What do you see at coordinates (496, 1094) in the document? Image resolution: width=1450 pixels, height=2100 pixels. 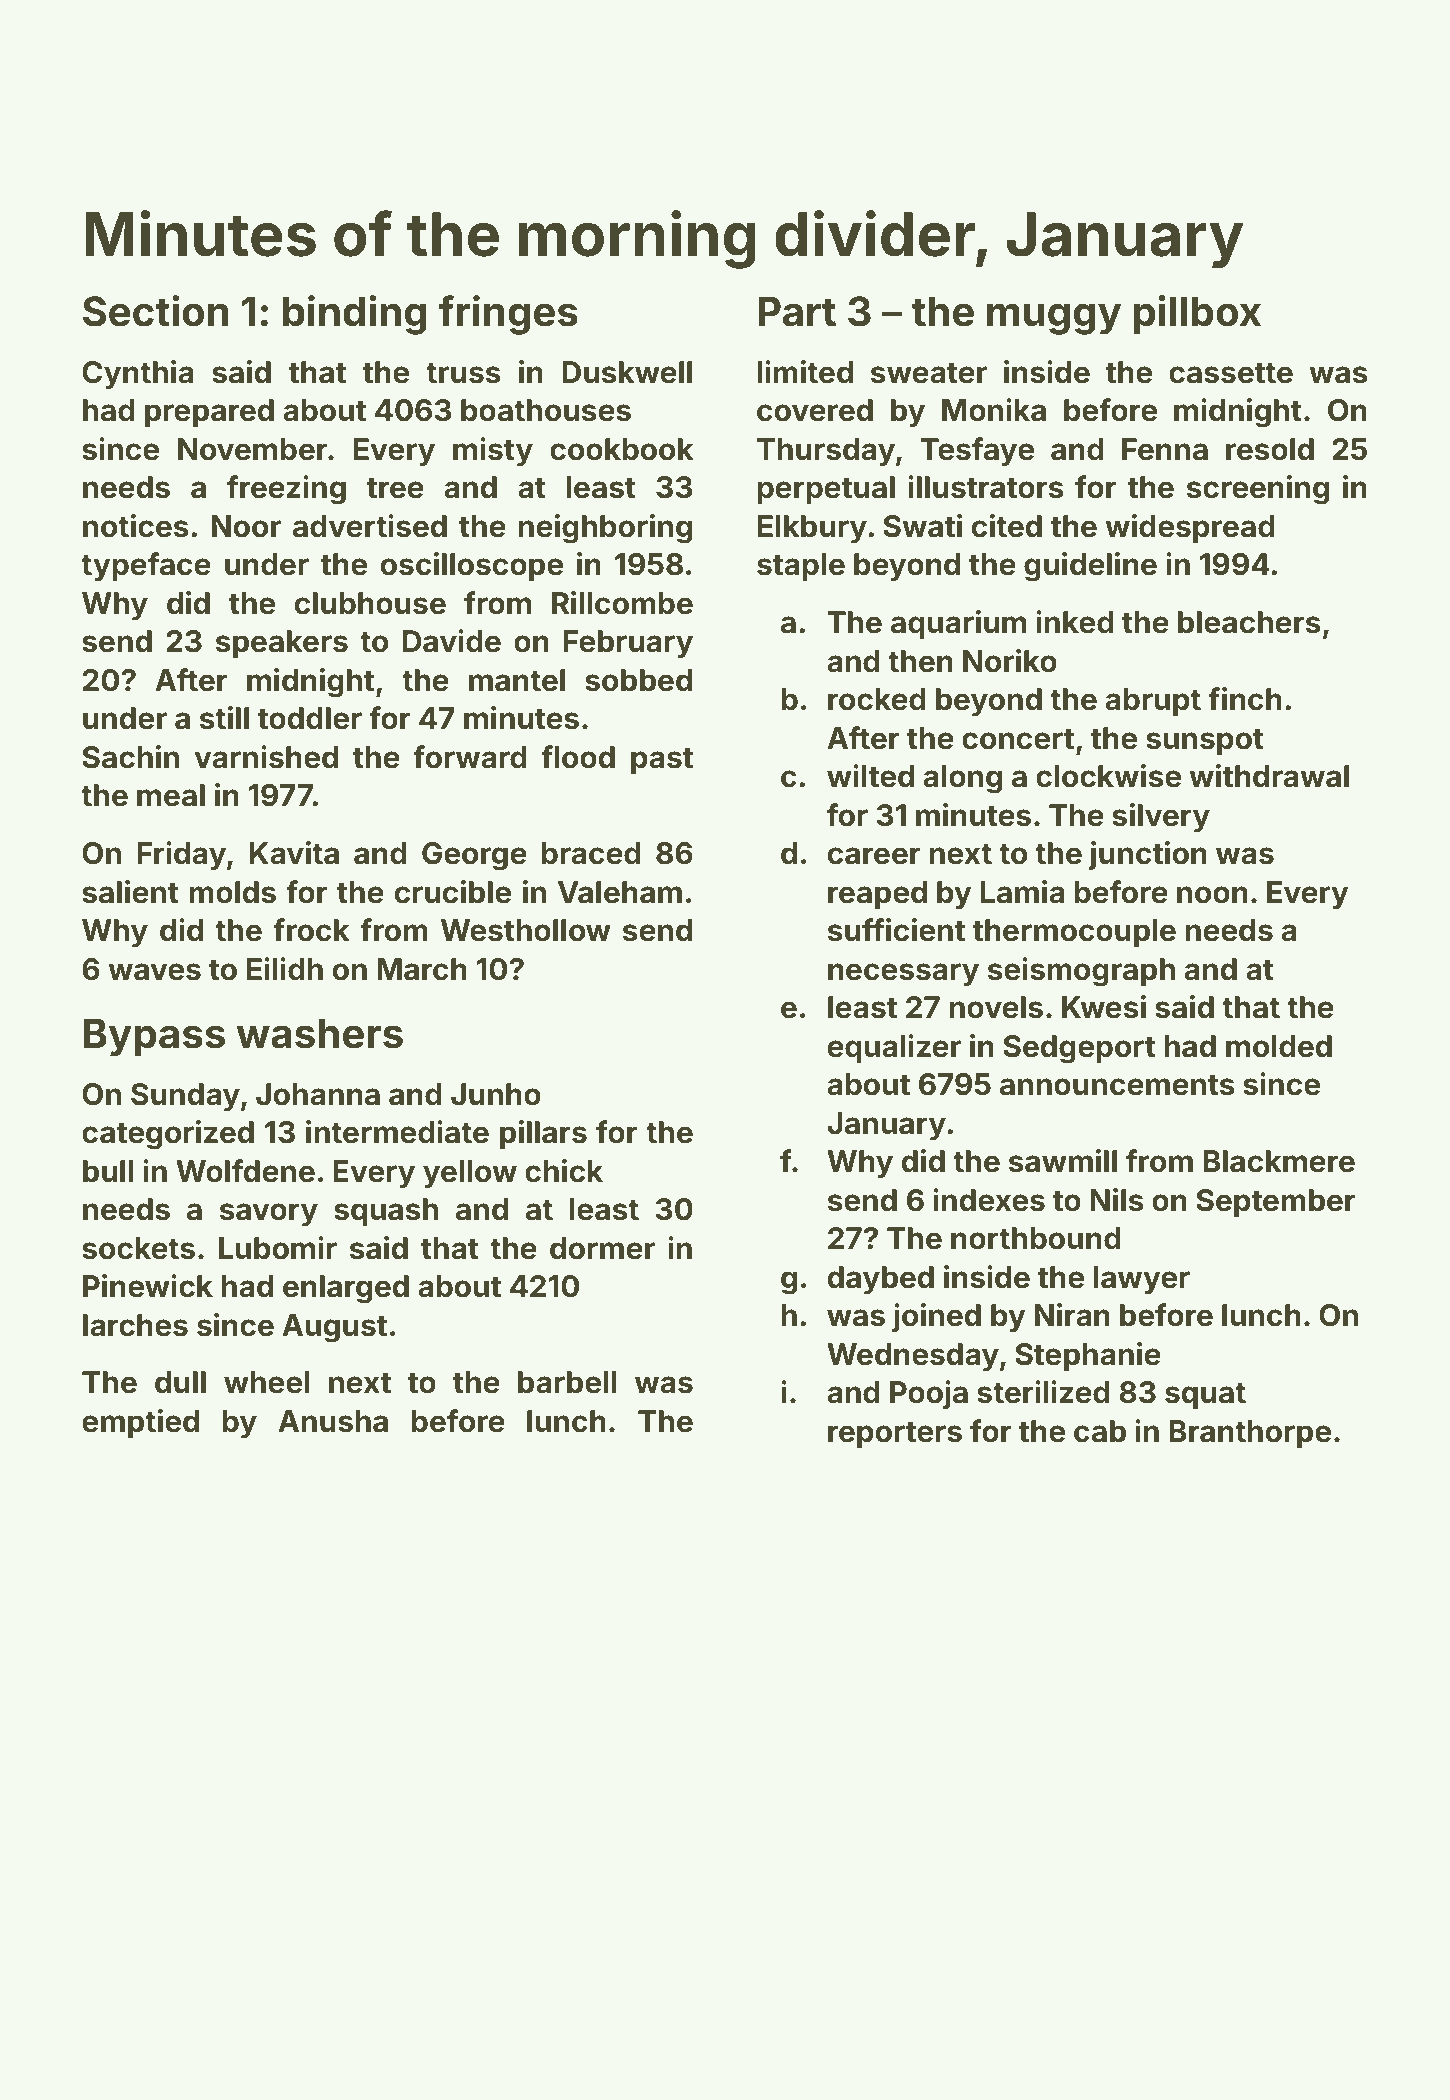 I see `Junho` at bounding box center [496, 1094].
